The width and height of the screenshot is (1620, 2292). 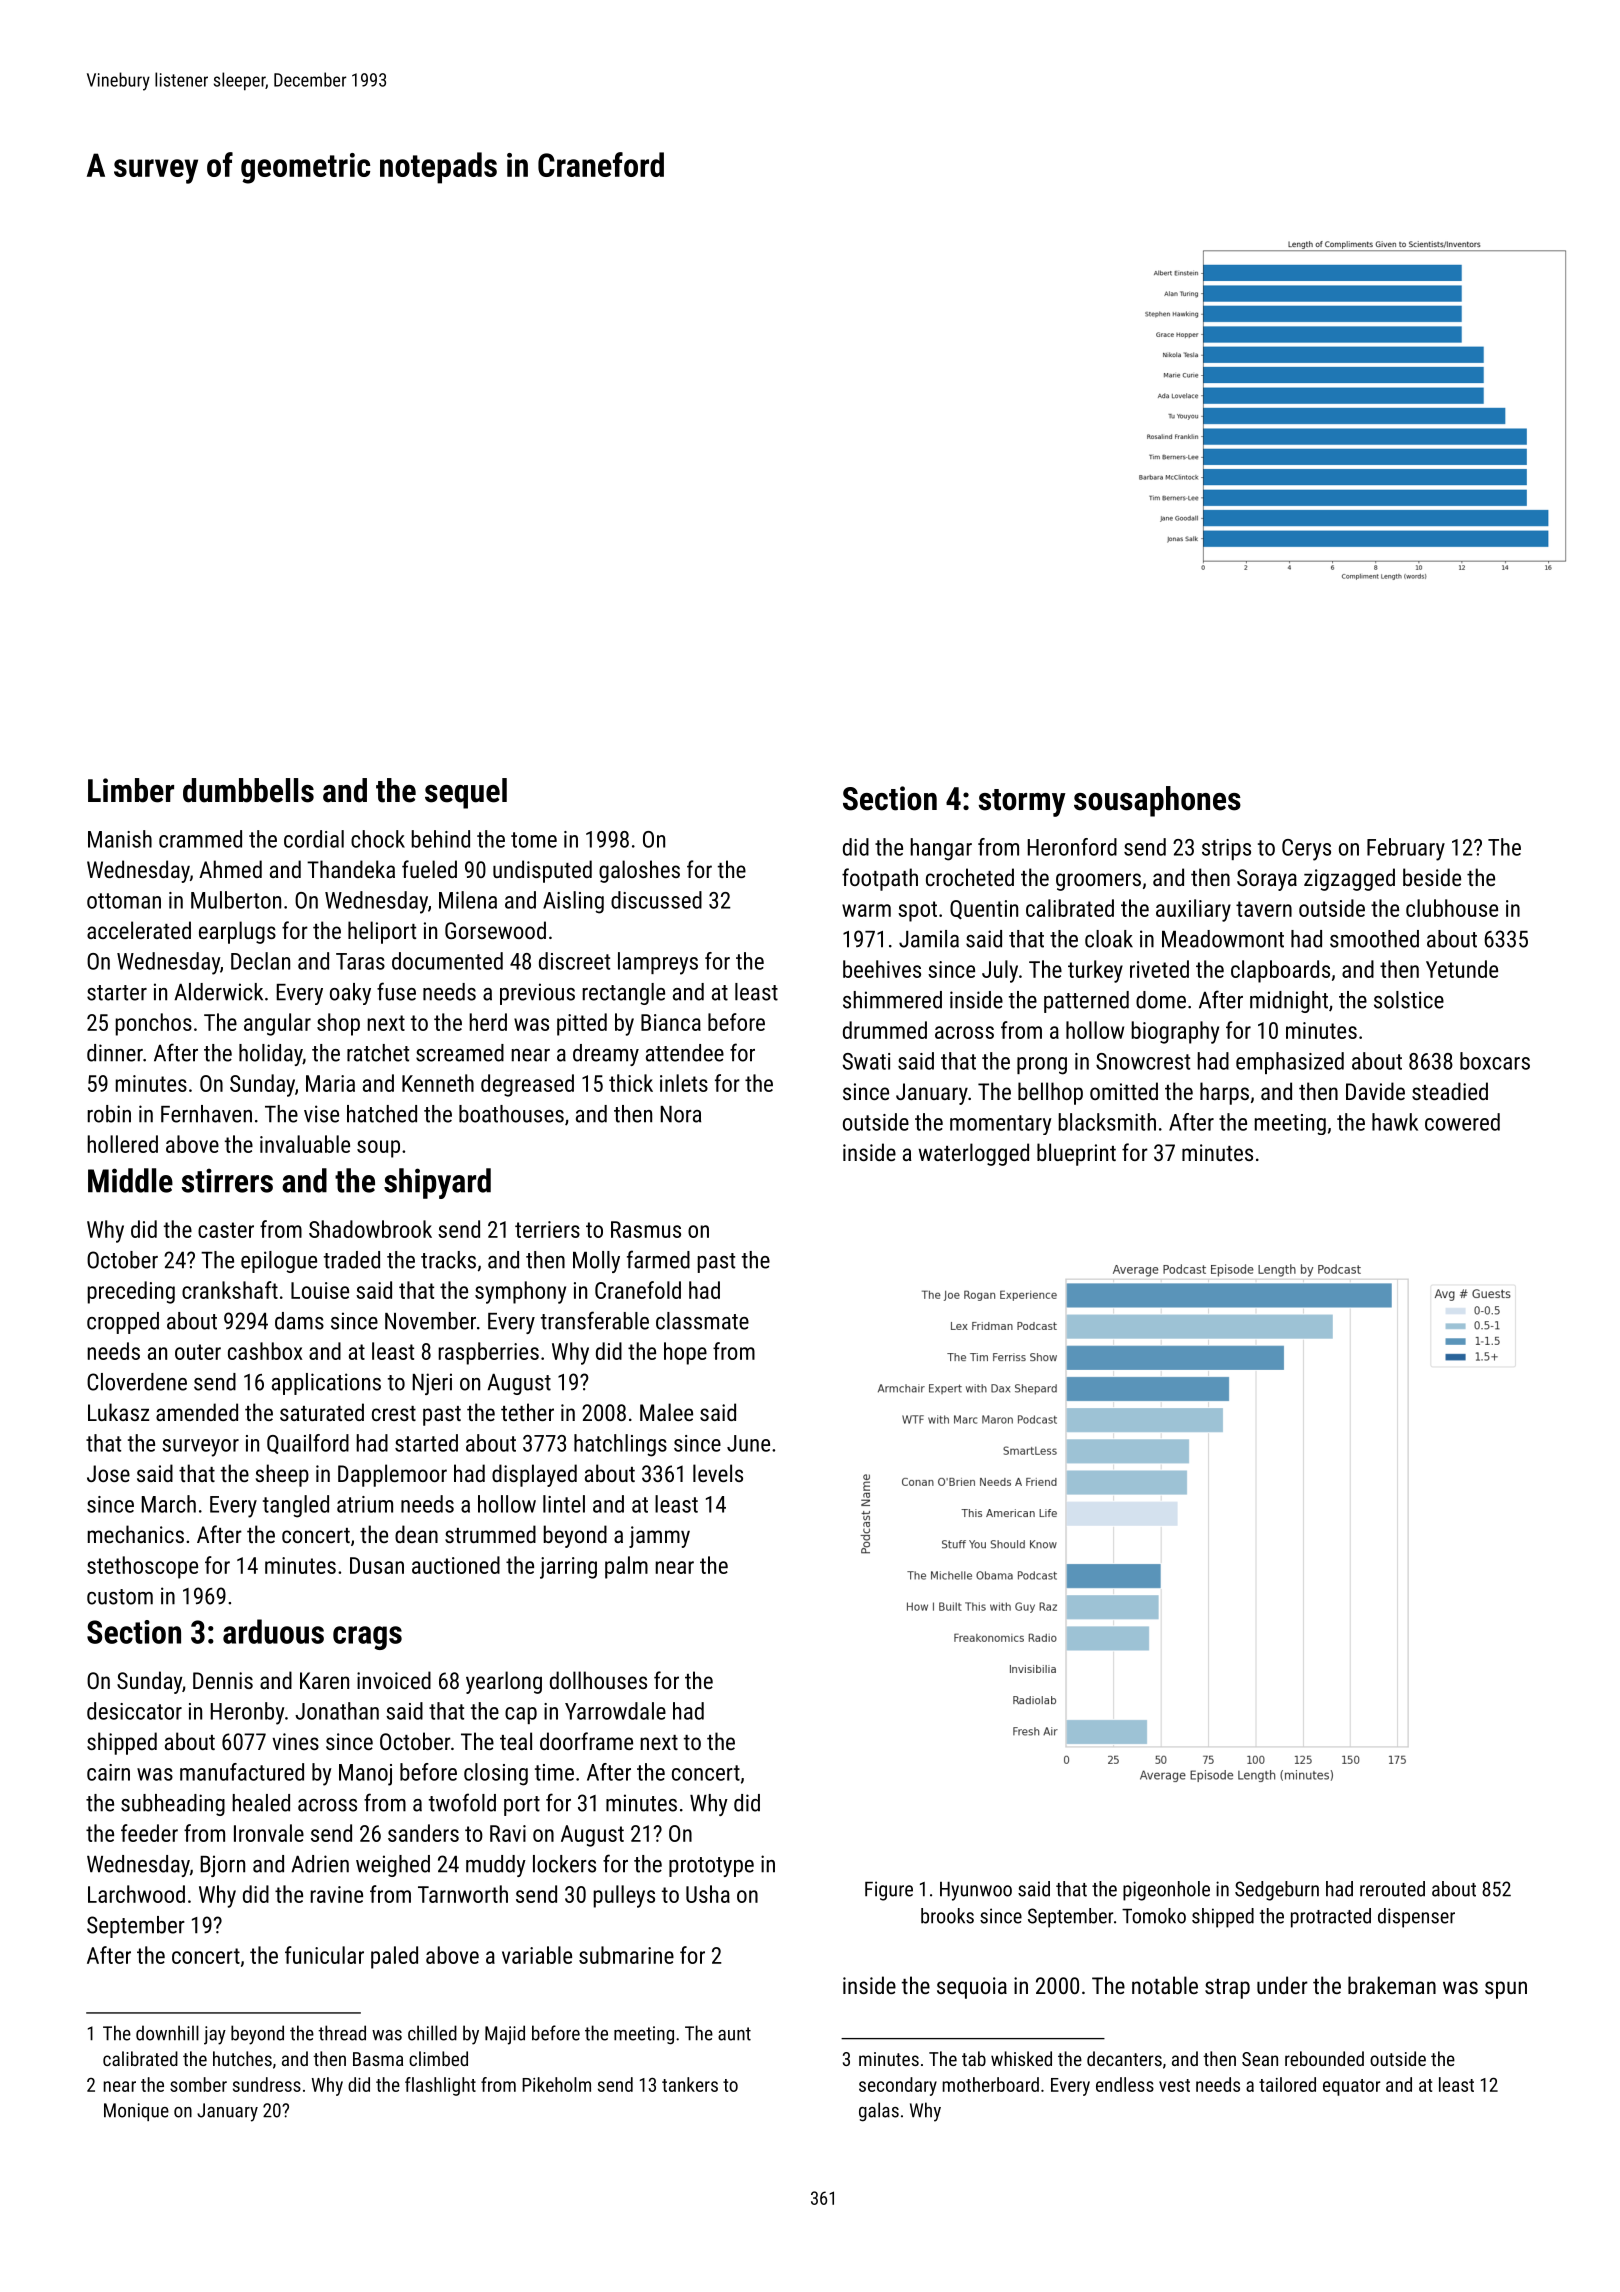 What do you see at coordinates (1392, 1889) in the screenshot?
I see `rerouted` at bounding box center [1392, 1889].
